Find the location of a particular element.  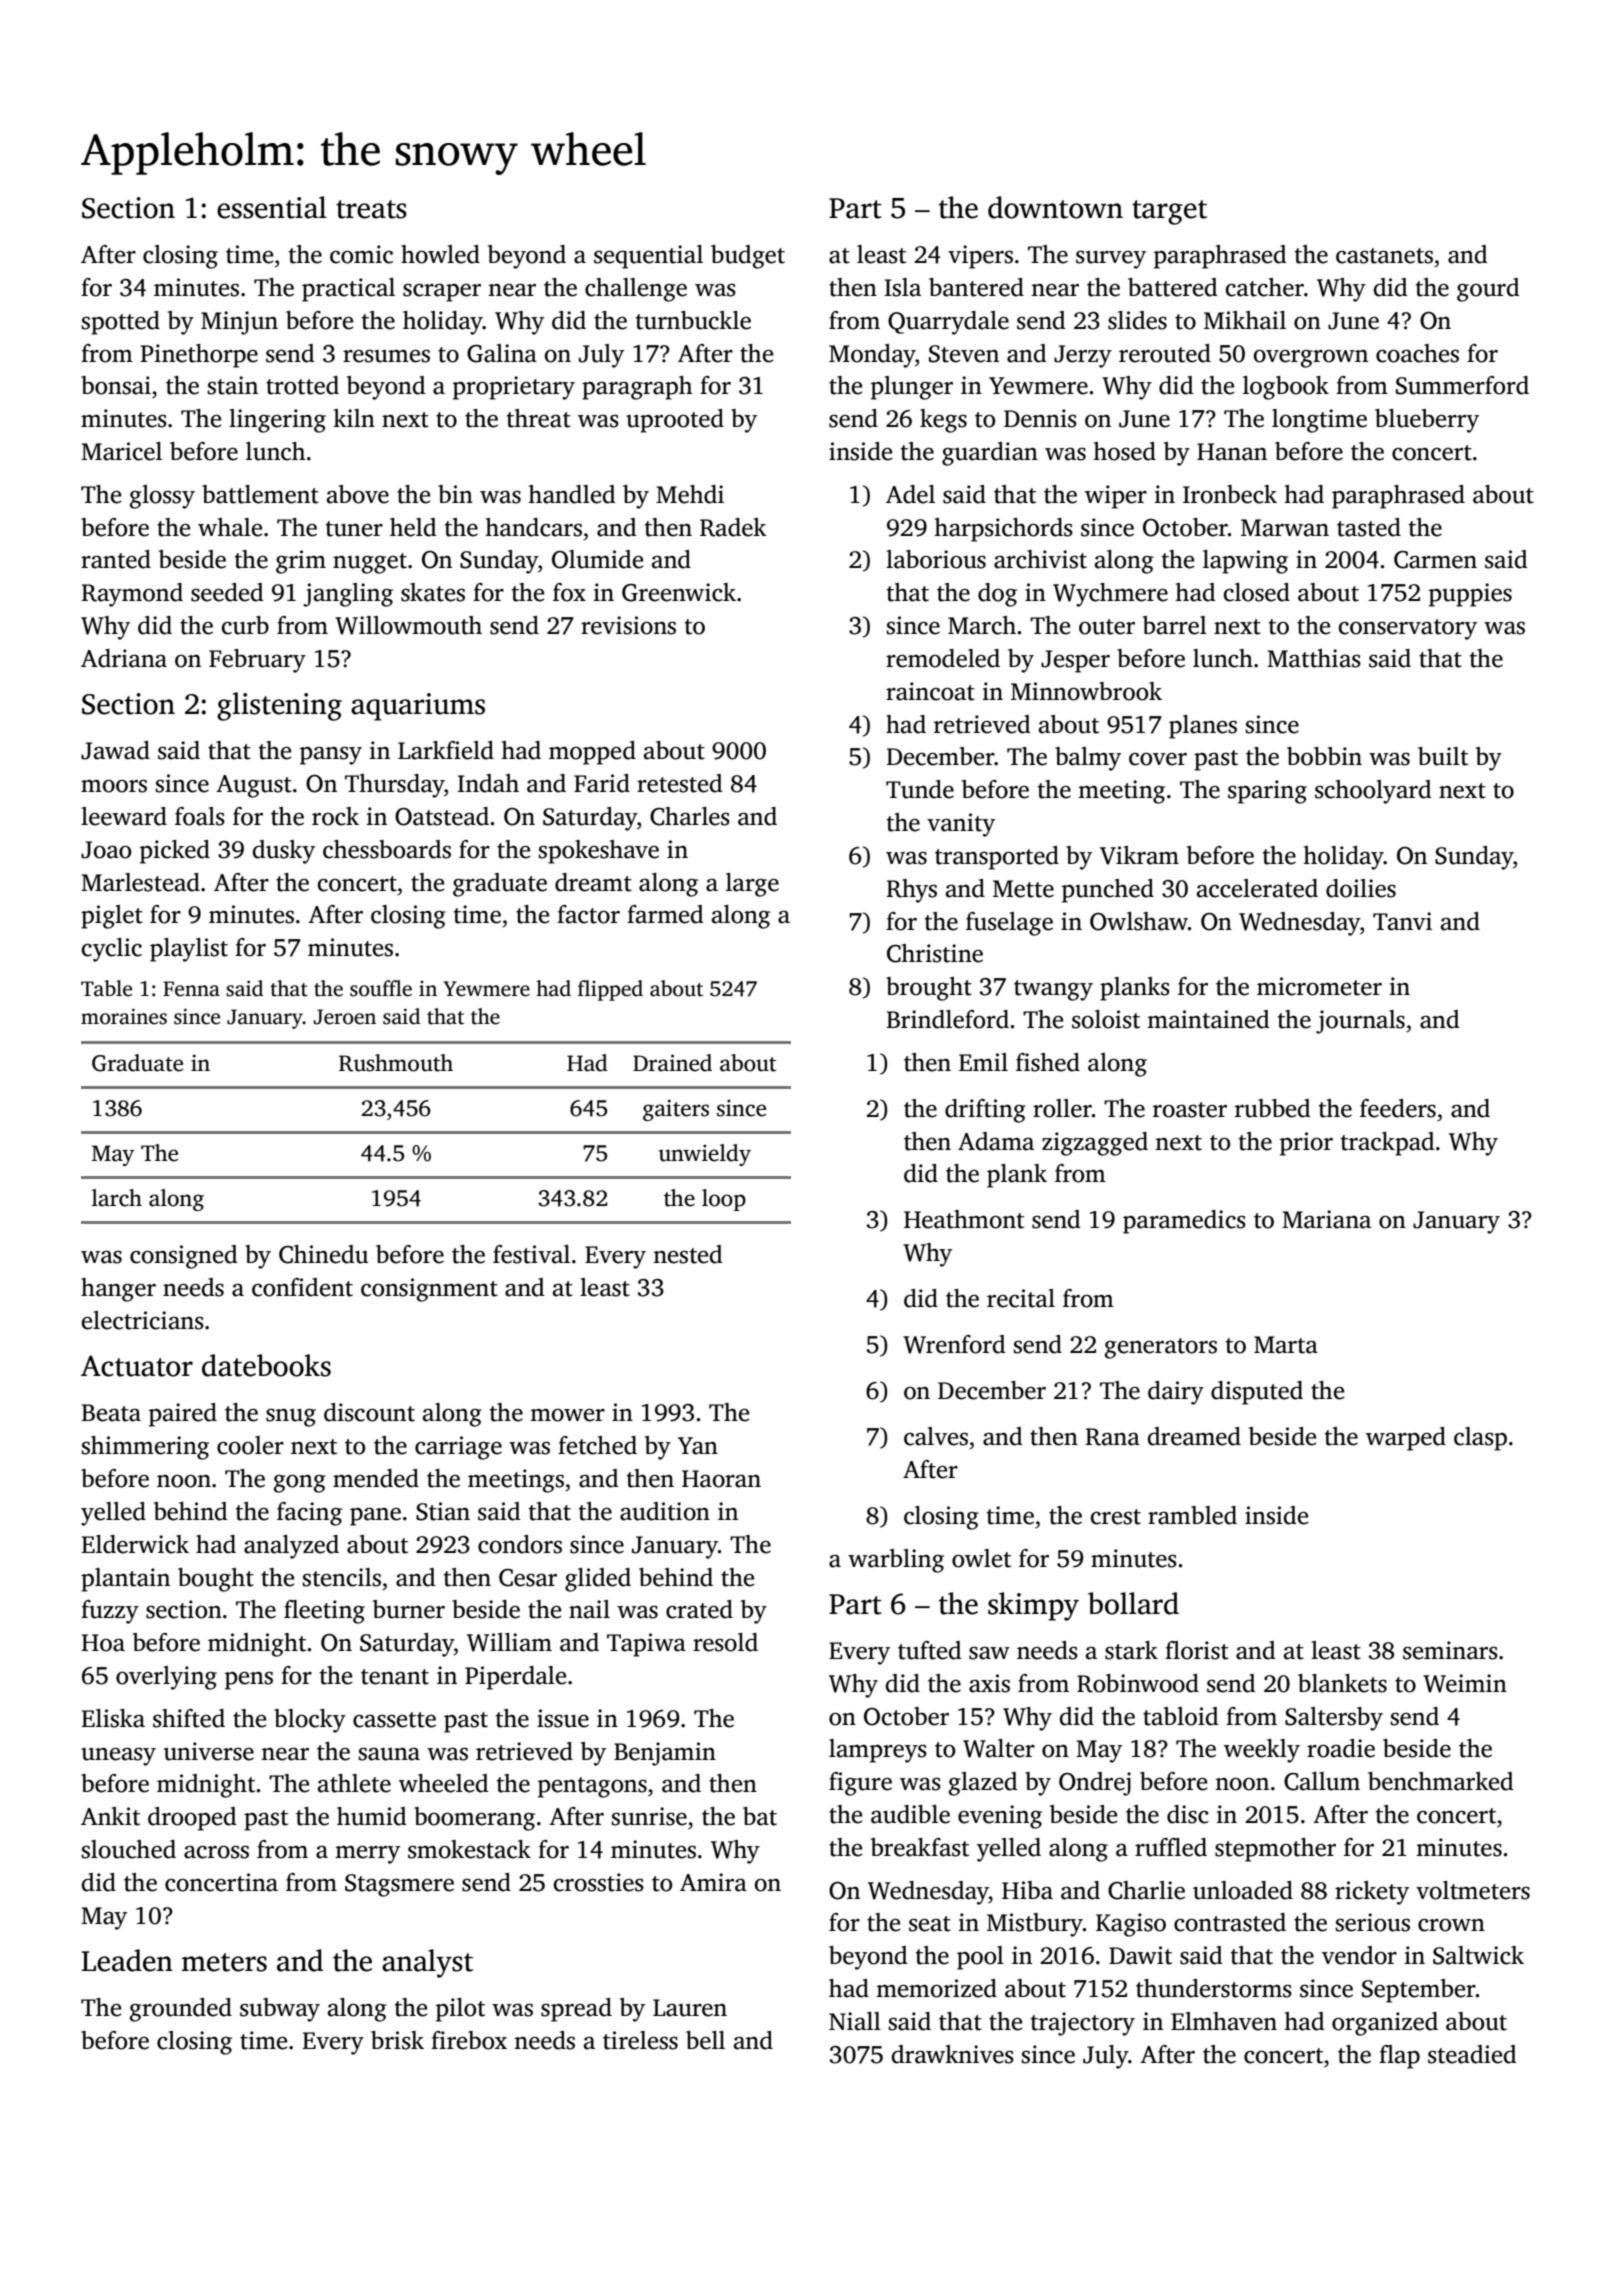

lingering is located at coordinates (277, 421).
